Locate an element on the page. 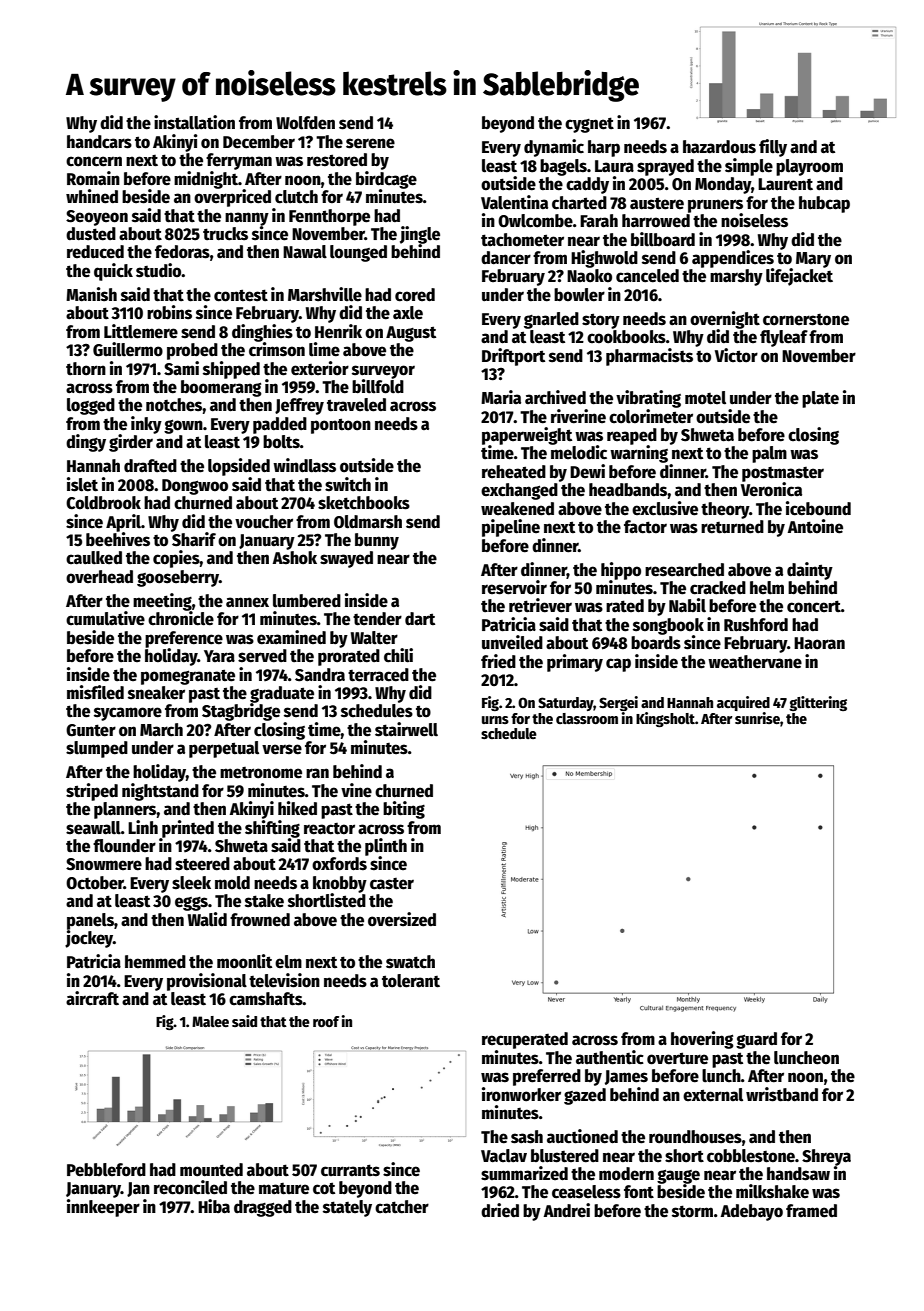 This page has width=924, height=1311. icebound is located at coordinates (818, 508).
